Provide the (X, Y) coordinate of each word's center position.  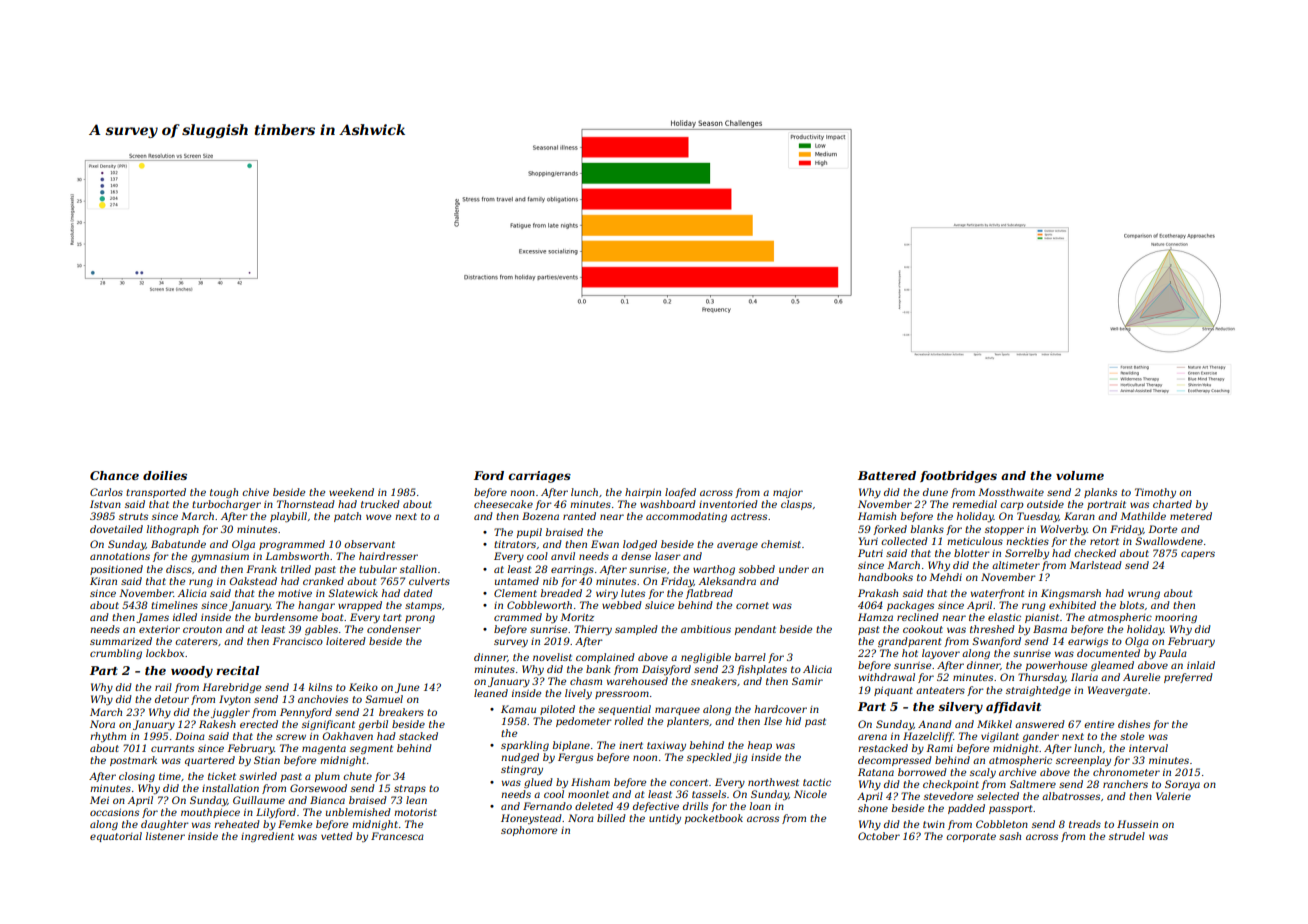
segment (371, 749)
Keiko (363, 687)
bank (598, 669)
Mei (99, 800)
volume (1080, 475)
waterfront (997, 594)
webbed (622, 605)
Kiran (103, 581)
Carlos (106, 492)
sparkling (525, 746)
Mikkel (994, 724)
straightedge (1038, 691)
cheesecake (503, 504)
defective (656, 807)
